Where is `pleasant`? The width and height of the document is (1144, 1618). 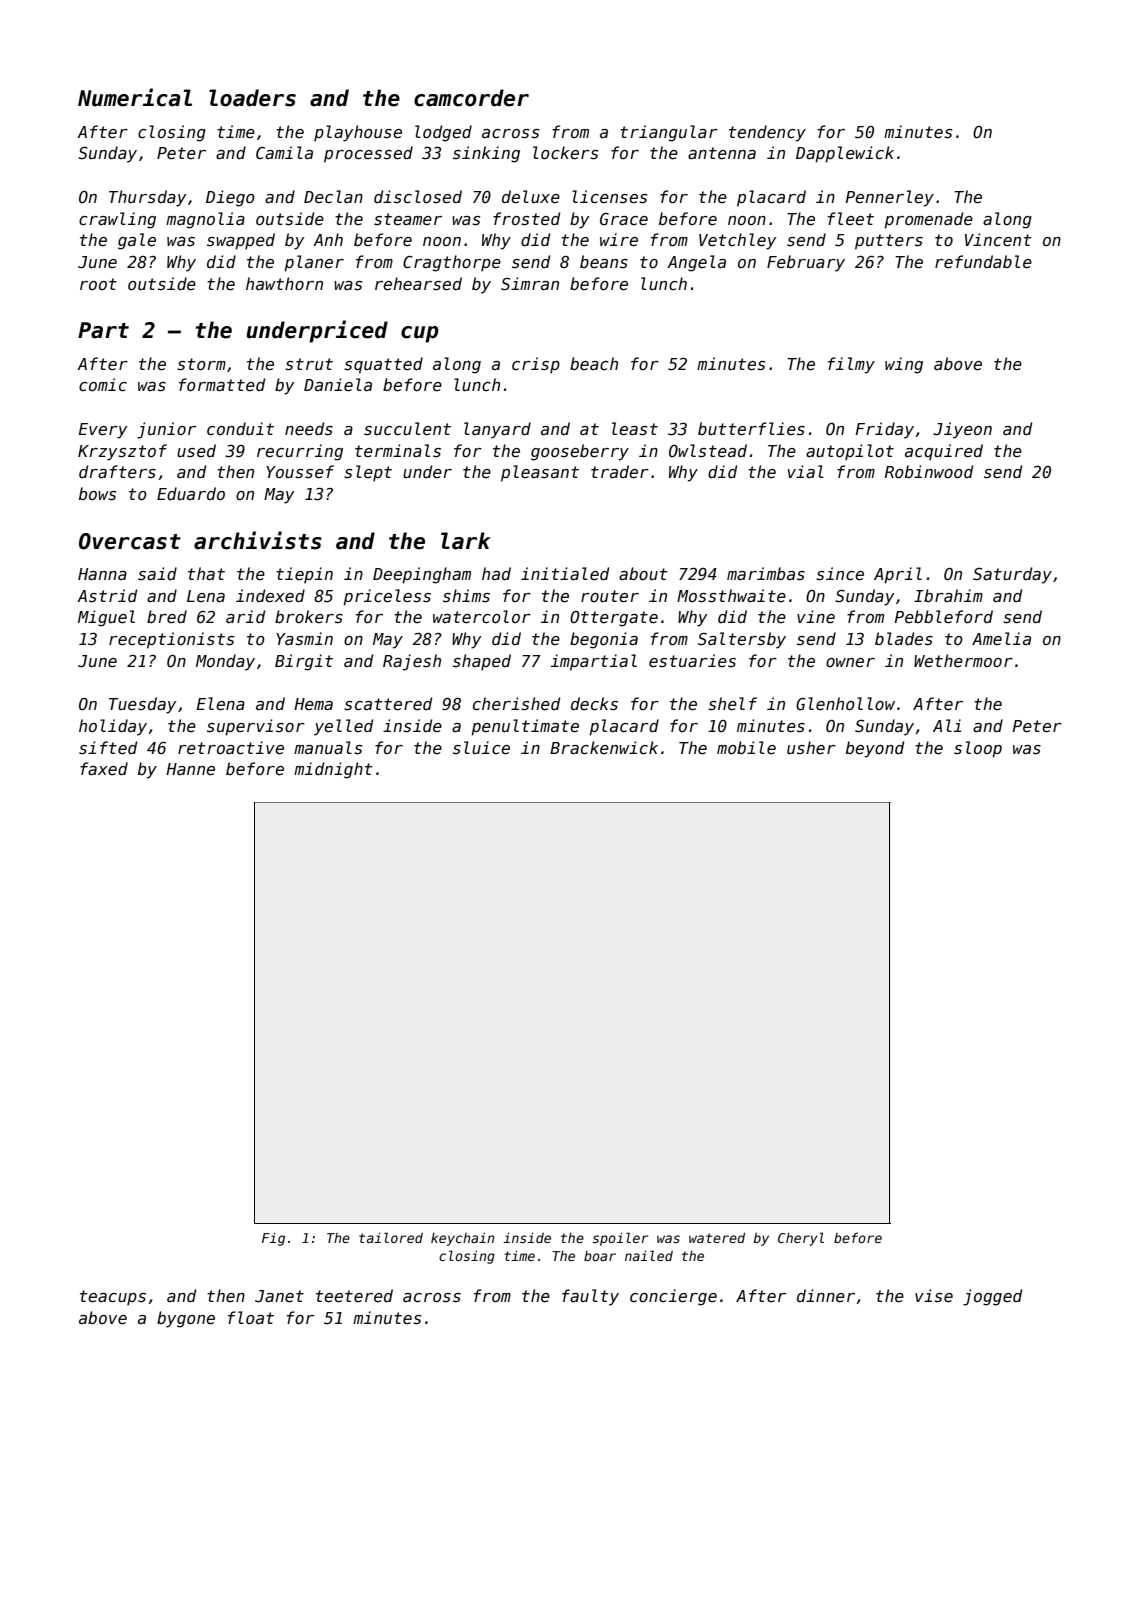 pleasant is located at coordinates (540, 473).
